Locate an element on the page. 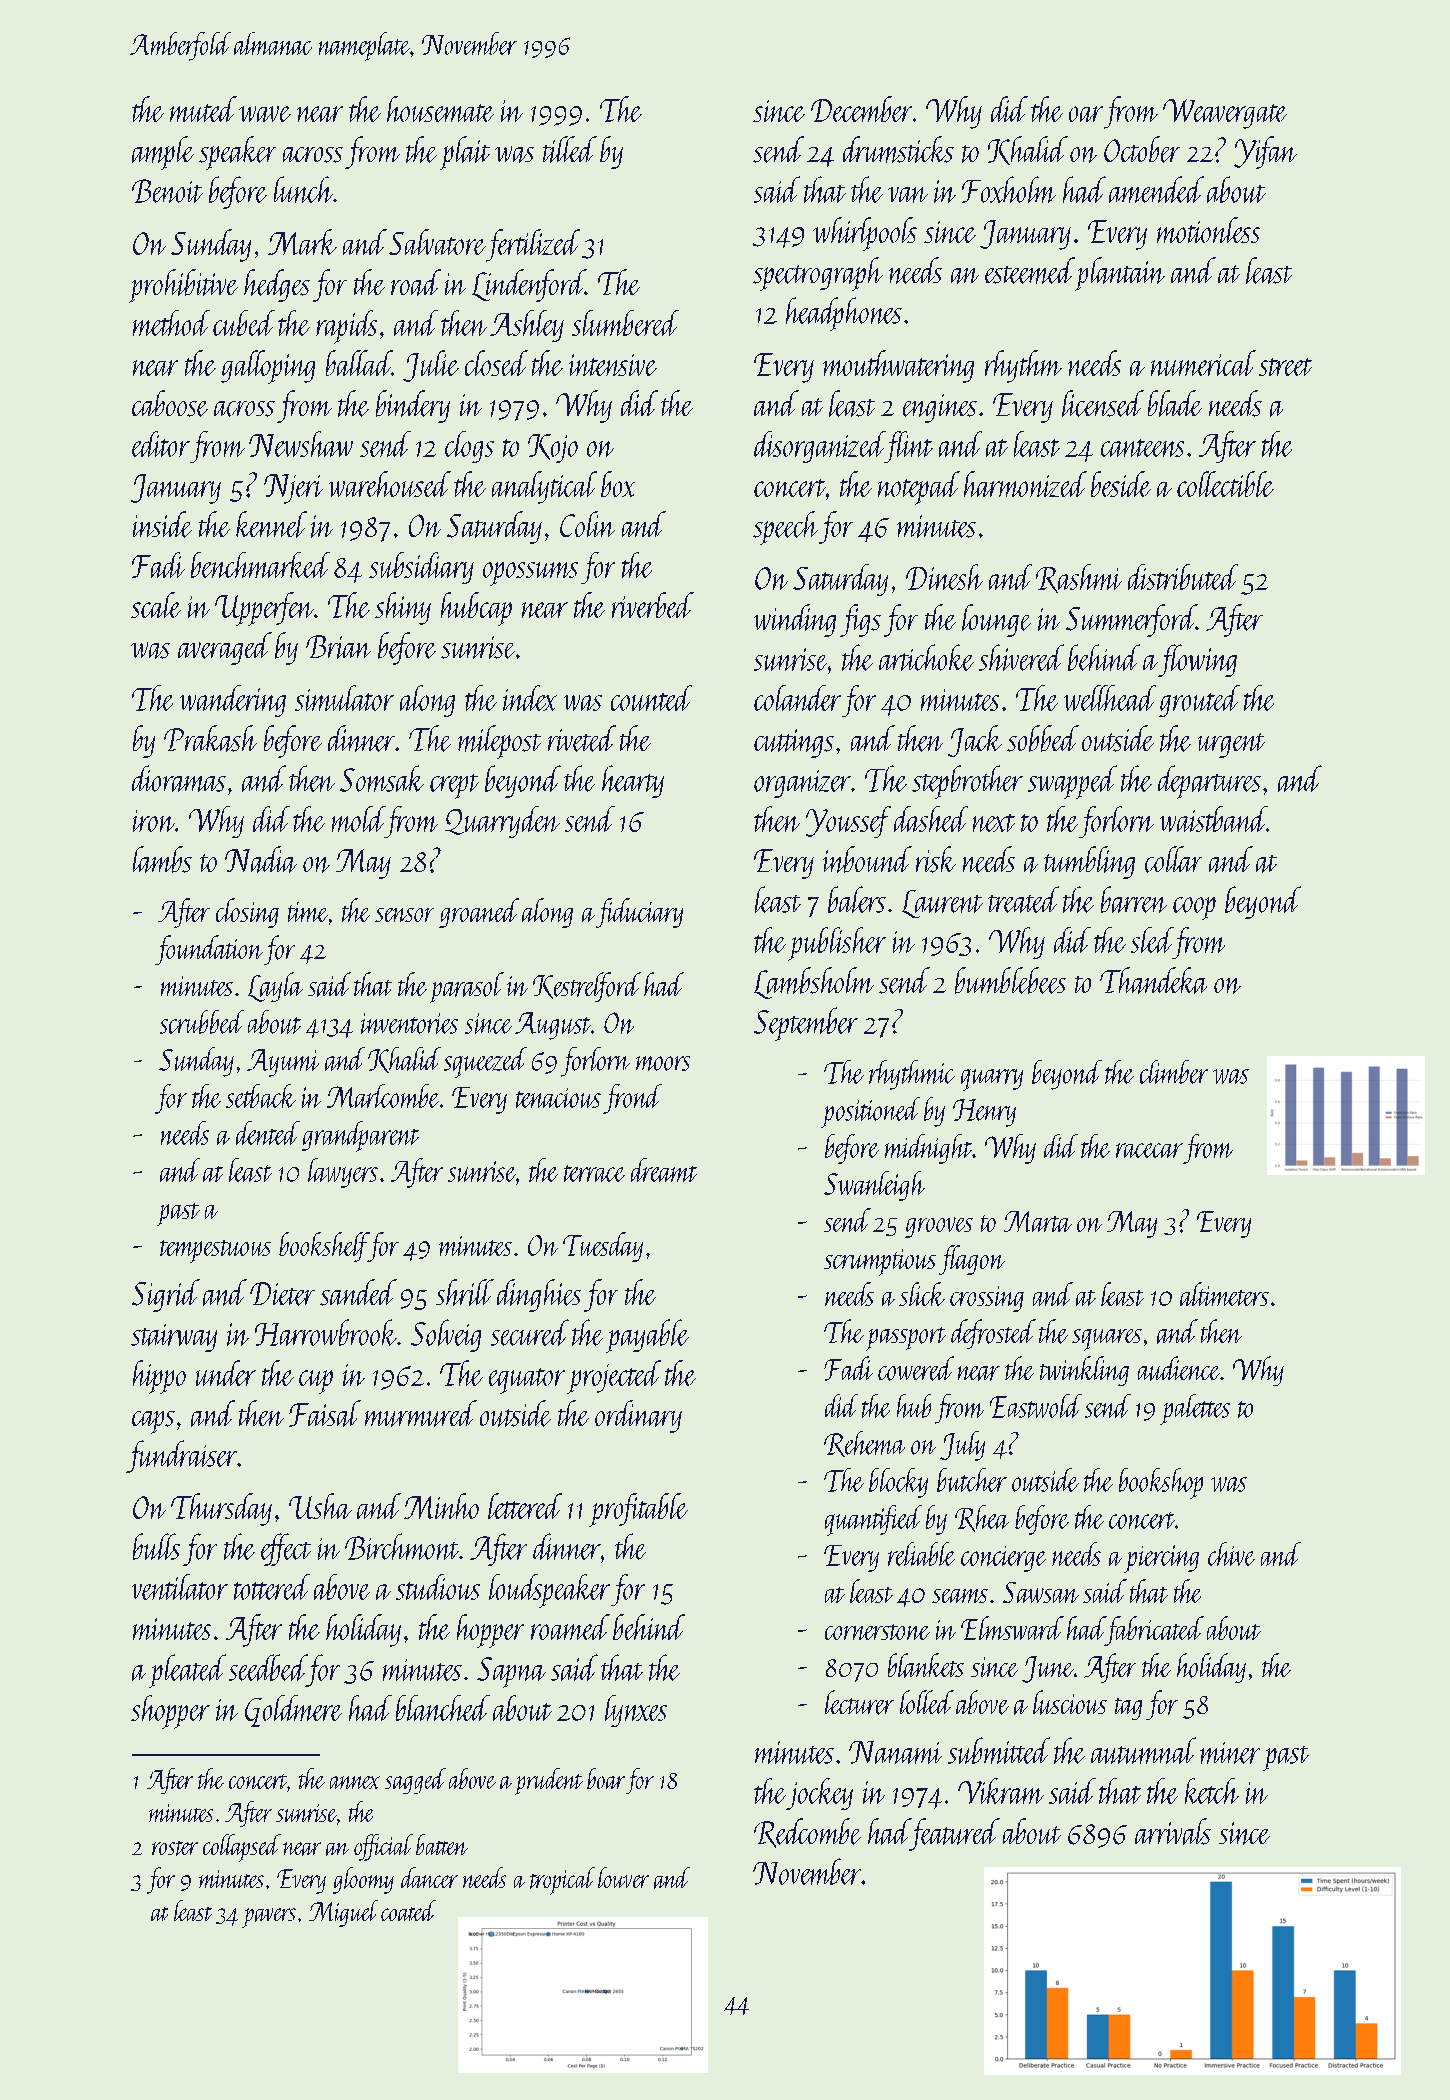  grandparent is located at coordinates (360, 1136).
